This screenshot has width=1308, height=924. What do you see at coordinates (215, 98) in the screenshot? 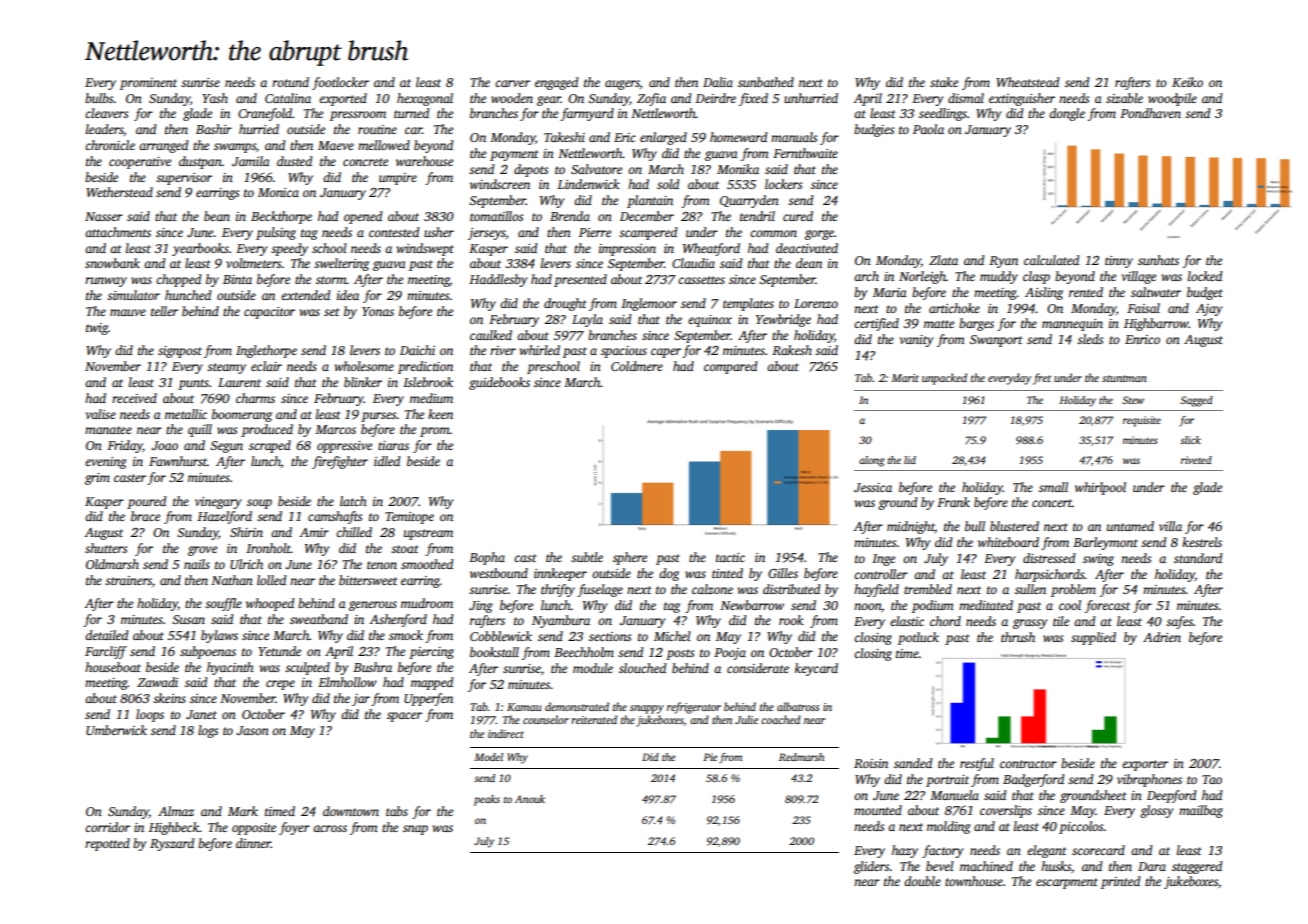
I see `Yash` at bounding box center [215, 98].
